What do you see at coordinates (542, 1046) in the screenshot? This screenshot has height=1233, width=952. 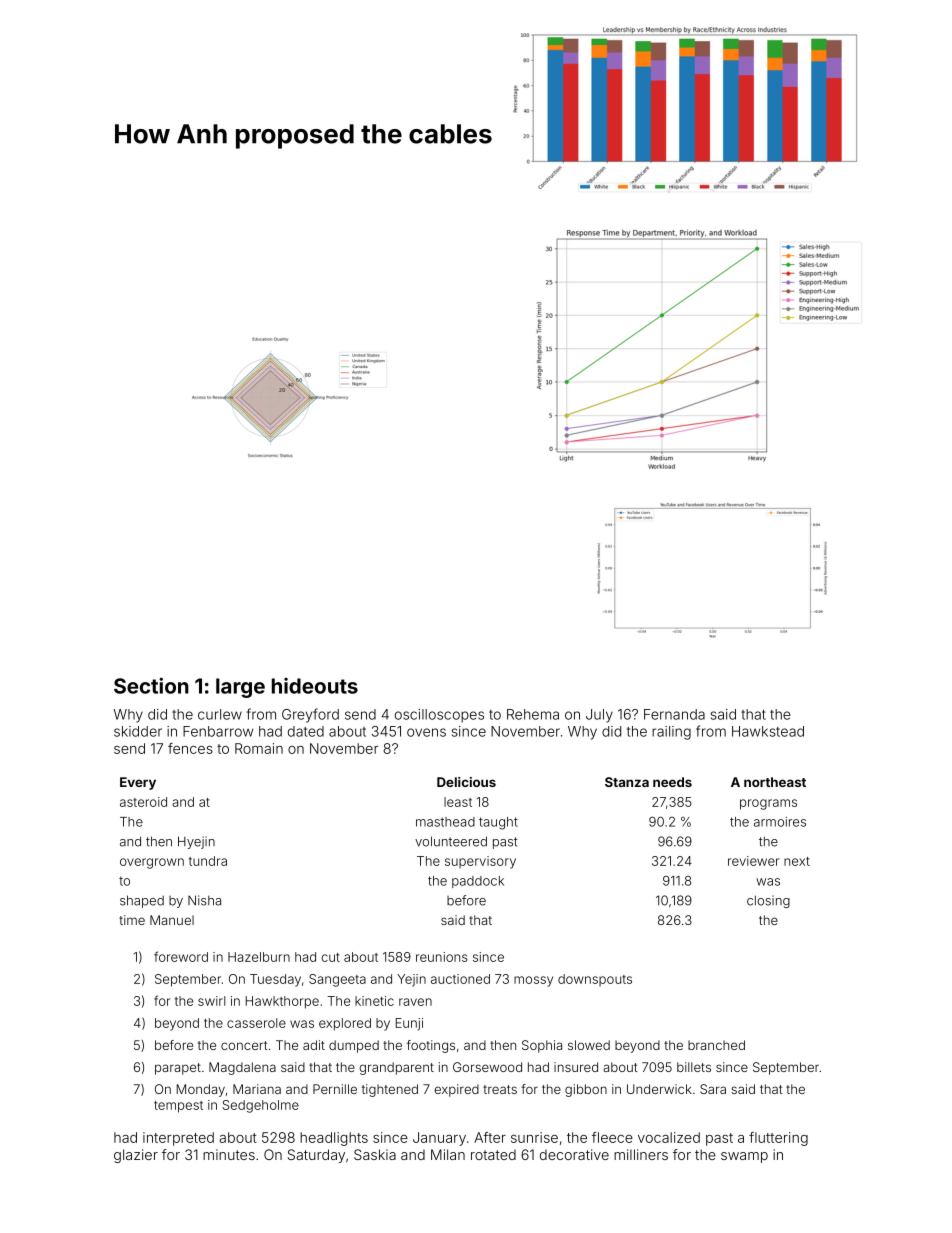 I see `Sophia` at bounding box center [542, 1046].
